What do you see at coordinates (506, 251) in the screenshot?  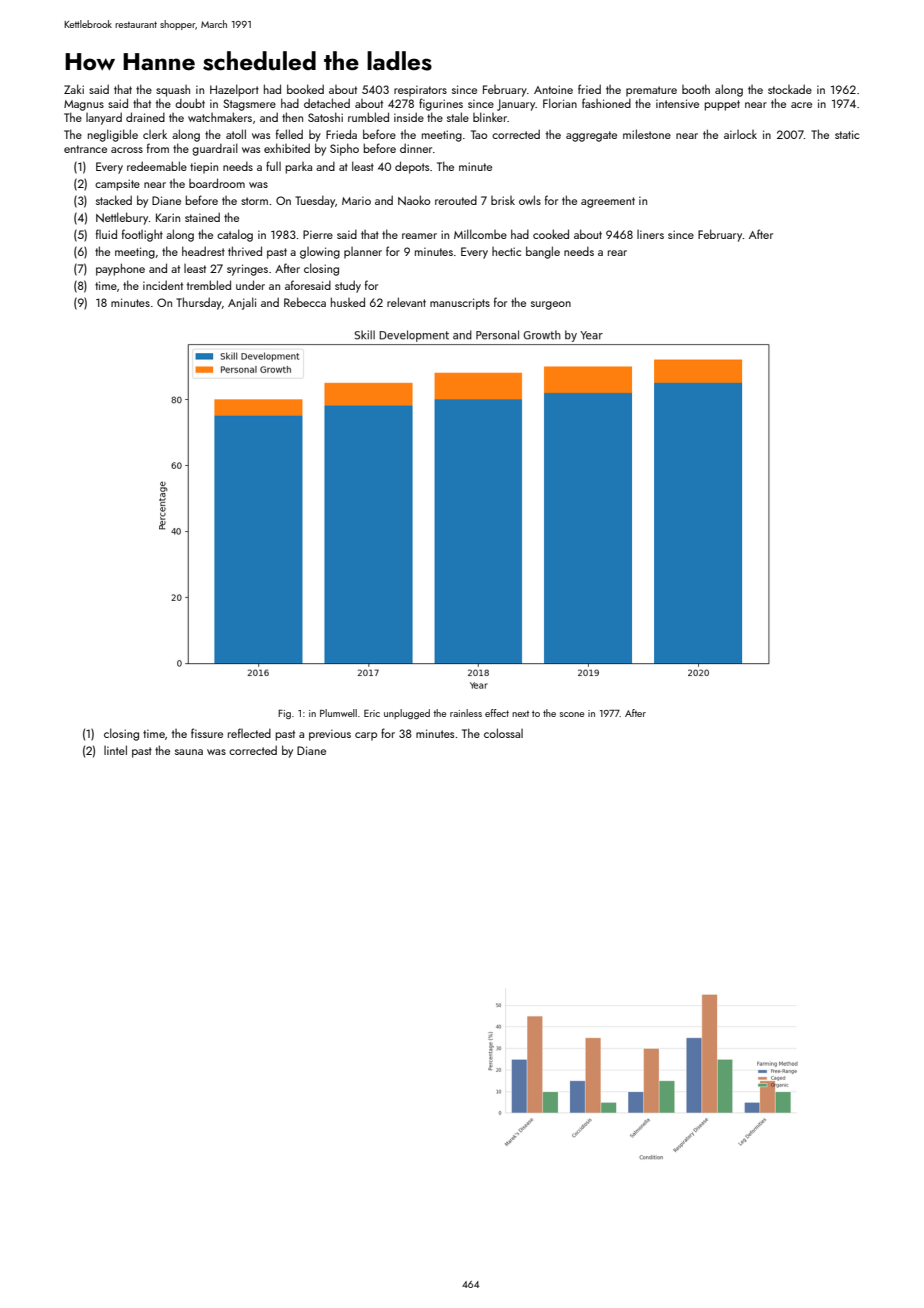 I see `hectic` at bounding box center [506, 251].
